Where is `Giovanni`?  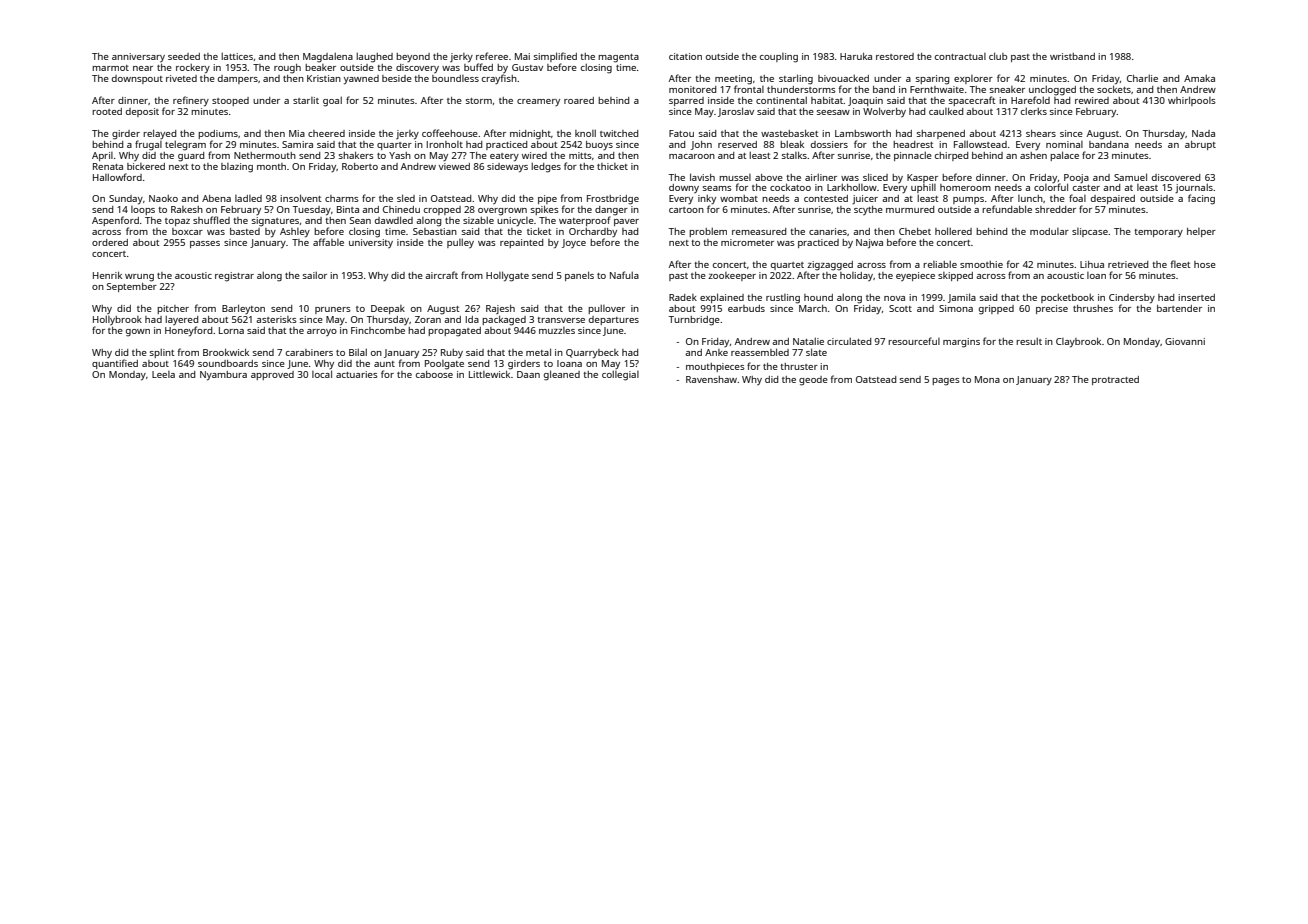 Giovanni is located at coordinates (1185, 341).
